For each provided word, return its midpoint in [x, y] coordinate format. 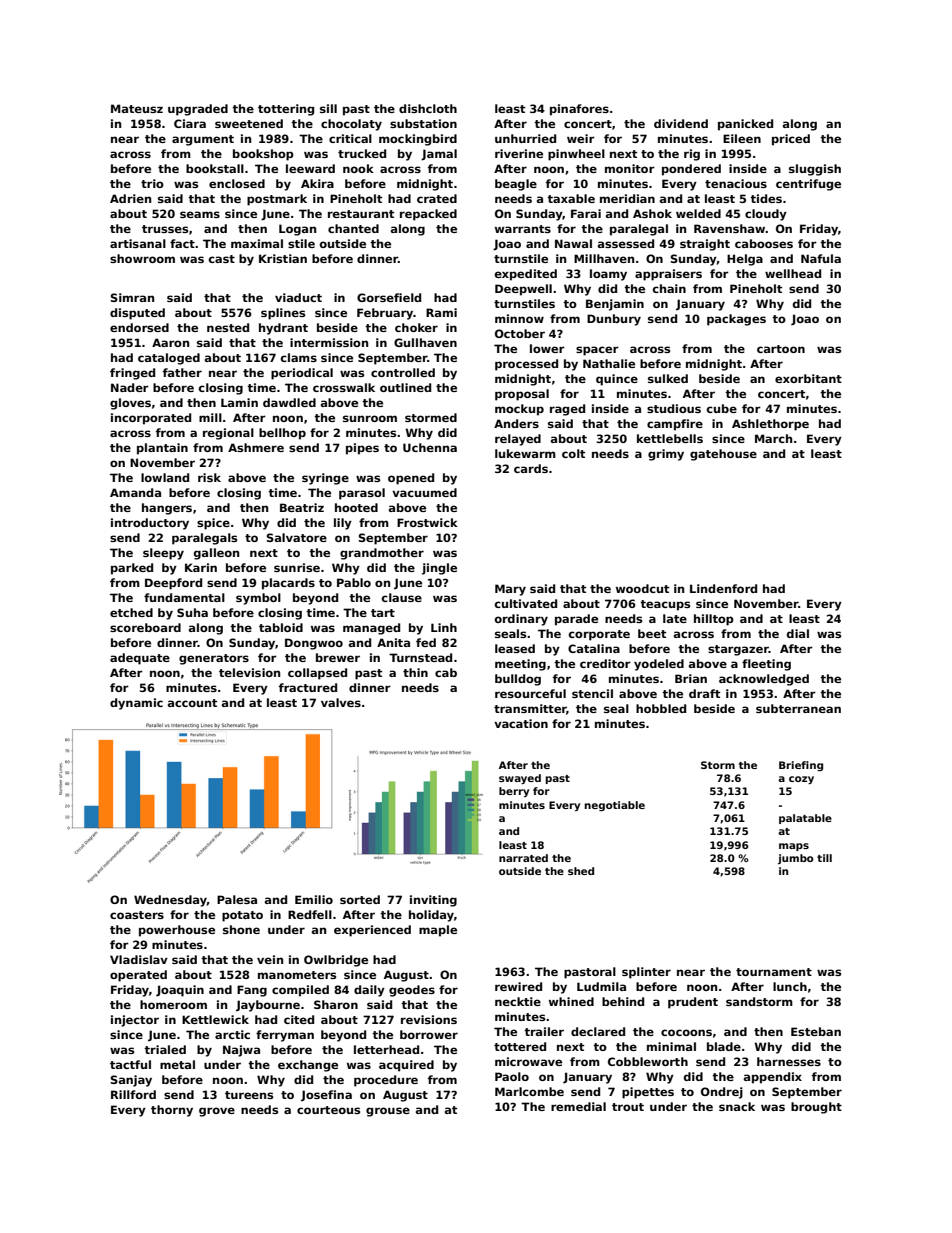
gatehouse [723, 455]
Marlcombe [529, 1091]
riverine [519, 153]
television [249, 672]
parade [576, 620]
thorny [172, 1111]
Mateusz [137, 108]
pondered [691, 170]
